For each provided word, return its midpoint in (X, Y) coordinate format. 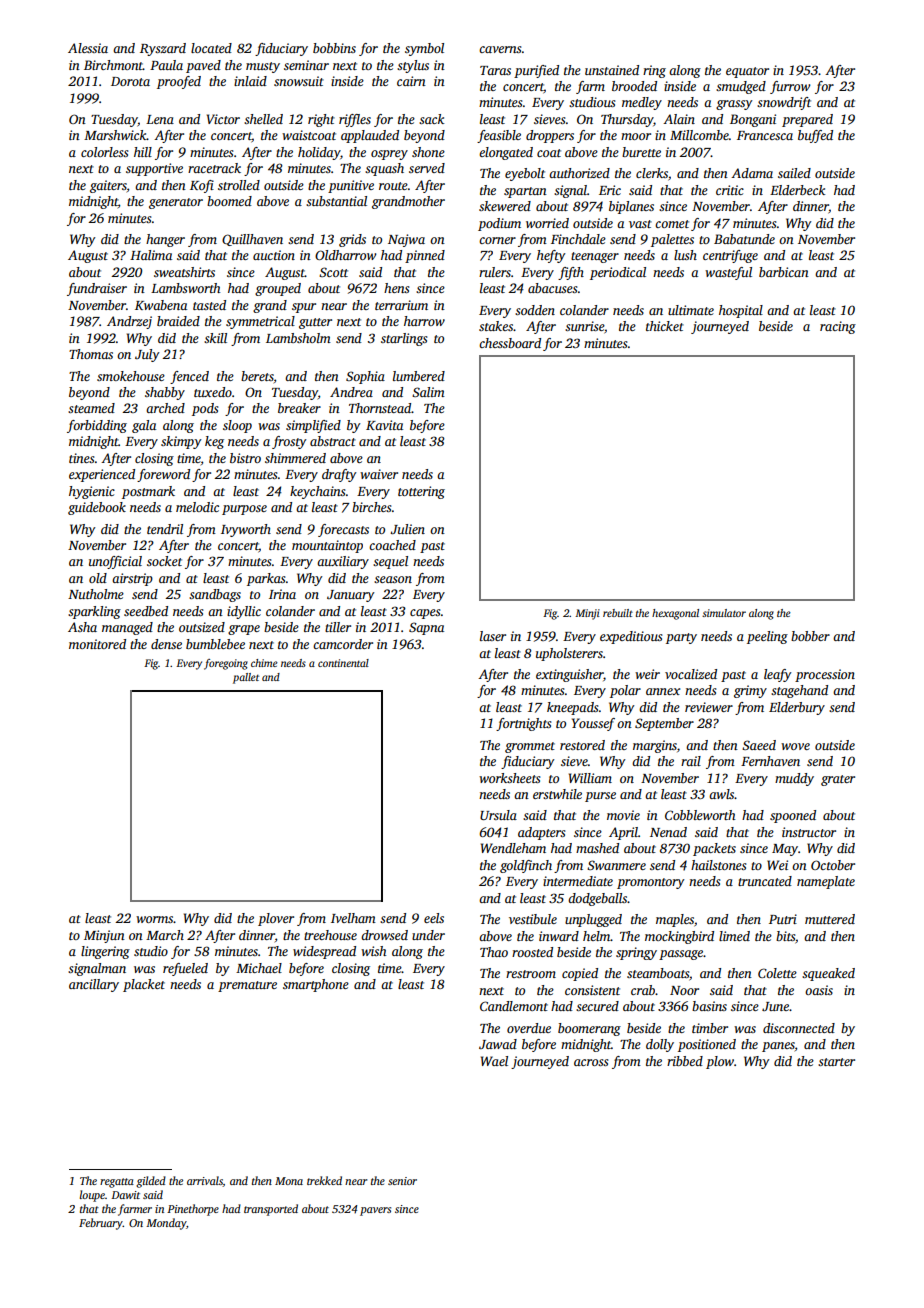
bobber (810, 636)
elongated (506, 153)
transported (271, 1210)
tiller (338, 627)
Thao (494, 952)
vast (640, 224)
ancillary (94, 985)
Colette (777, 973)
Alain (679, 119)
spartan (525, 192)
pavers (375, 1211)
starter (836, 1062)
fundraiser (97, 289)
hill (143, 152)
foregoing (226, 664)
